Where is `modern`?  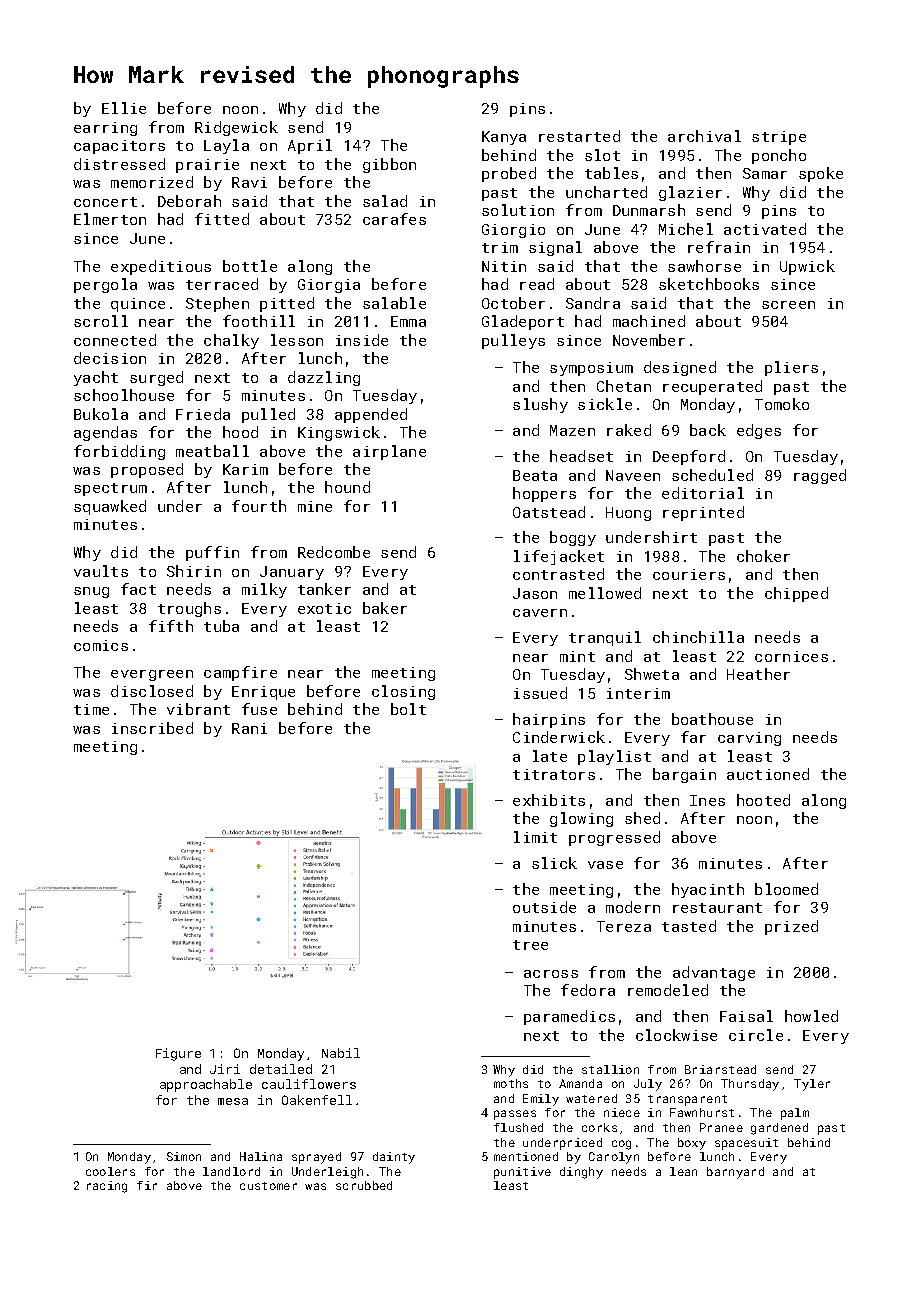
modern is located at coordinates (633, 907).
